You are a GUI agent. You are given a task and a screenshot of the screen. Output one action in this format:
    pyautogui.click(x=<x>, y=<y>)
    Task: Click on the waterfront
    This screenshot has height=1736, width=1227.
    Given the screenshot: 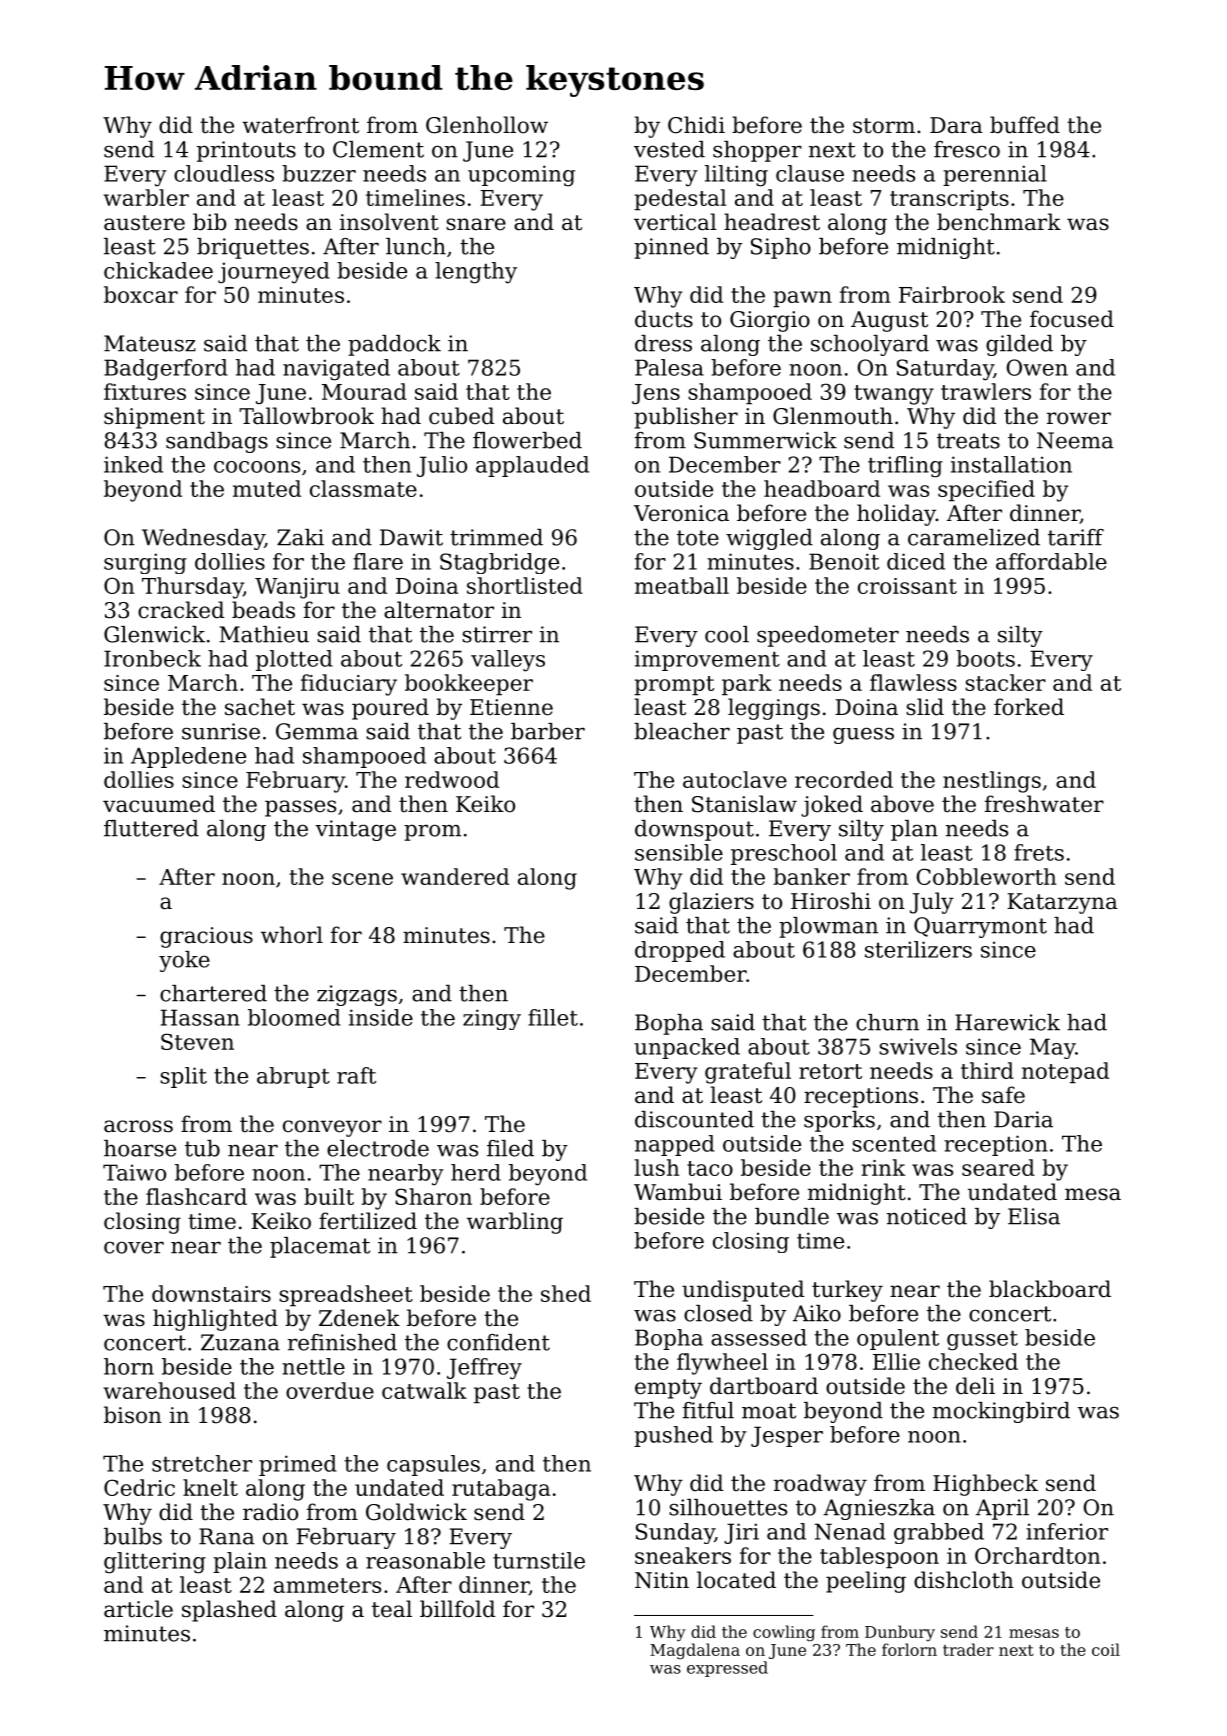 What is the action you would take?
    pyautogui.click(x=300, y=125)
